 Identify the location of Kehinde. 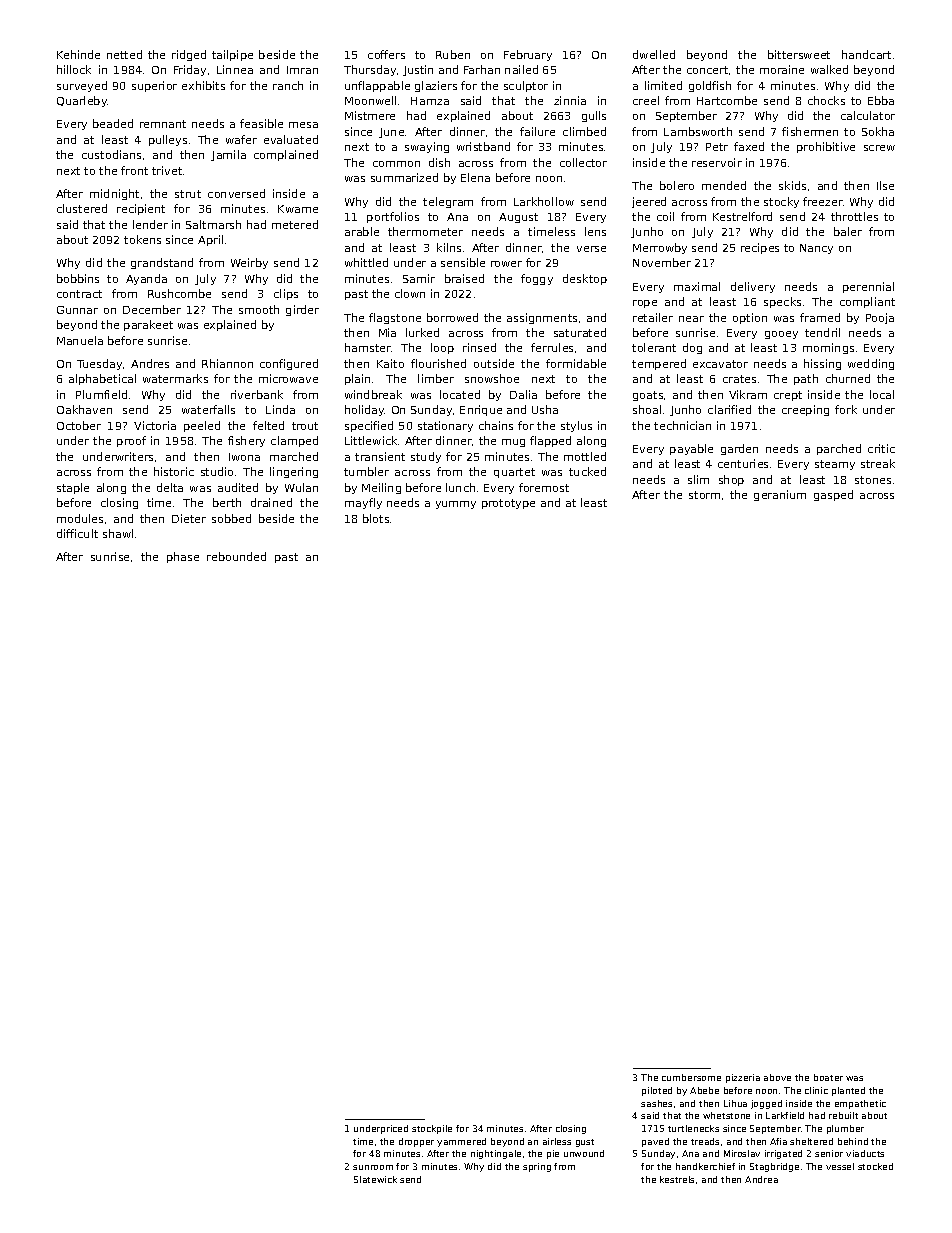
(78, 54).
